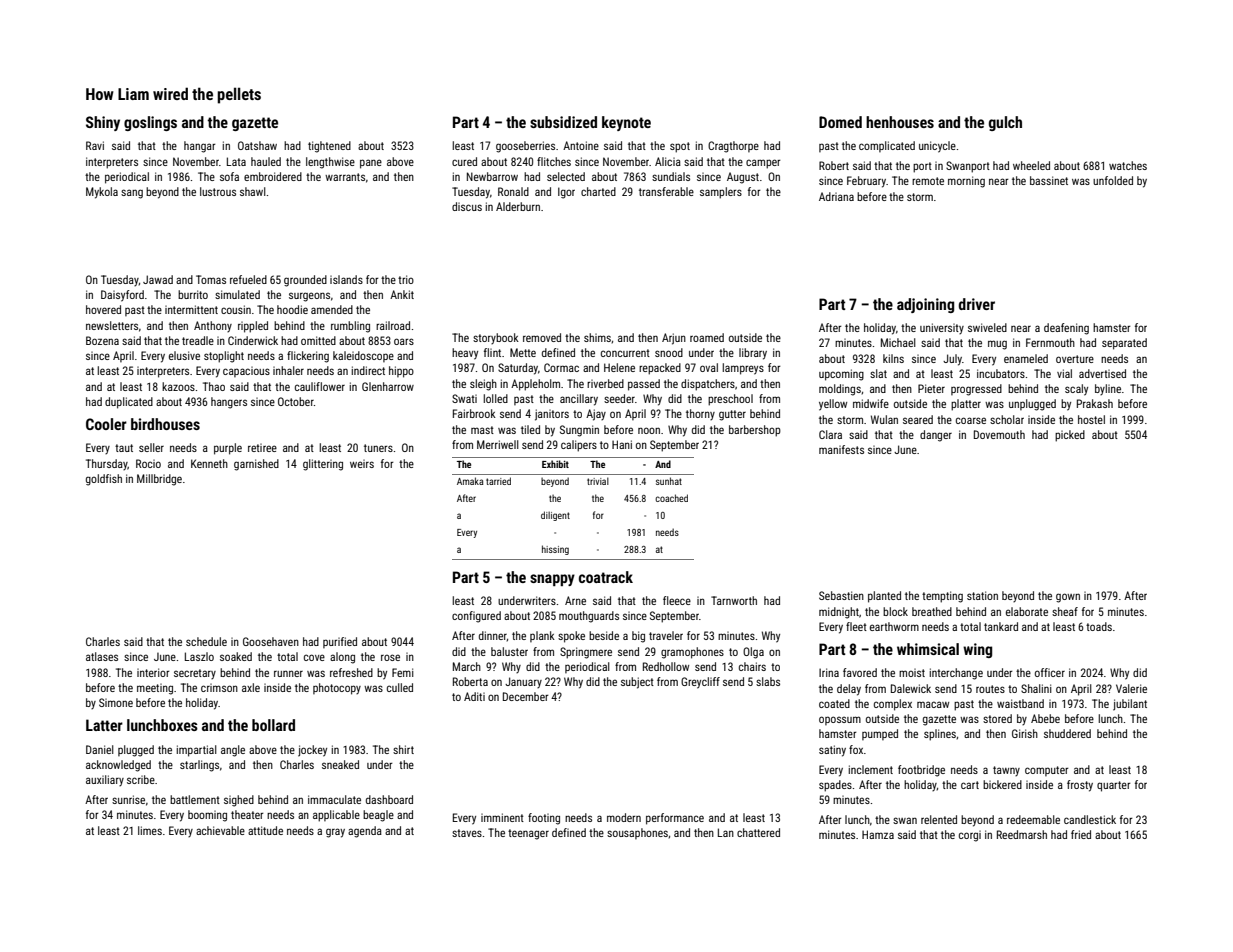  What do you see at coordinates (700, 683) in the image?
I see `Greycliff` at bounding box center [700, 683].
